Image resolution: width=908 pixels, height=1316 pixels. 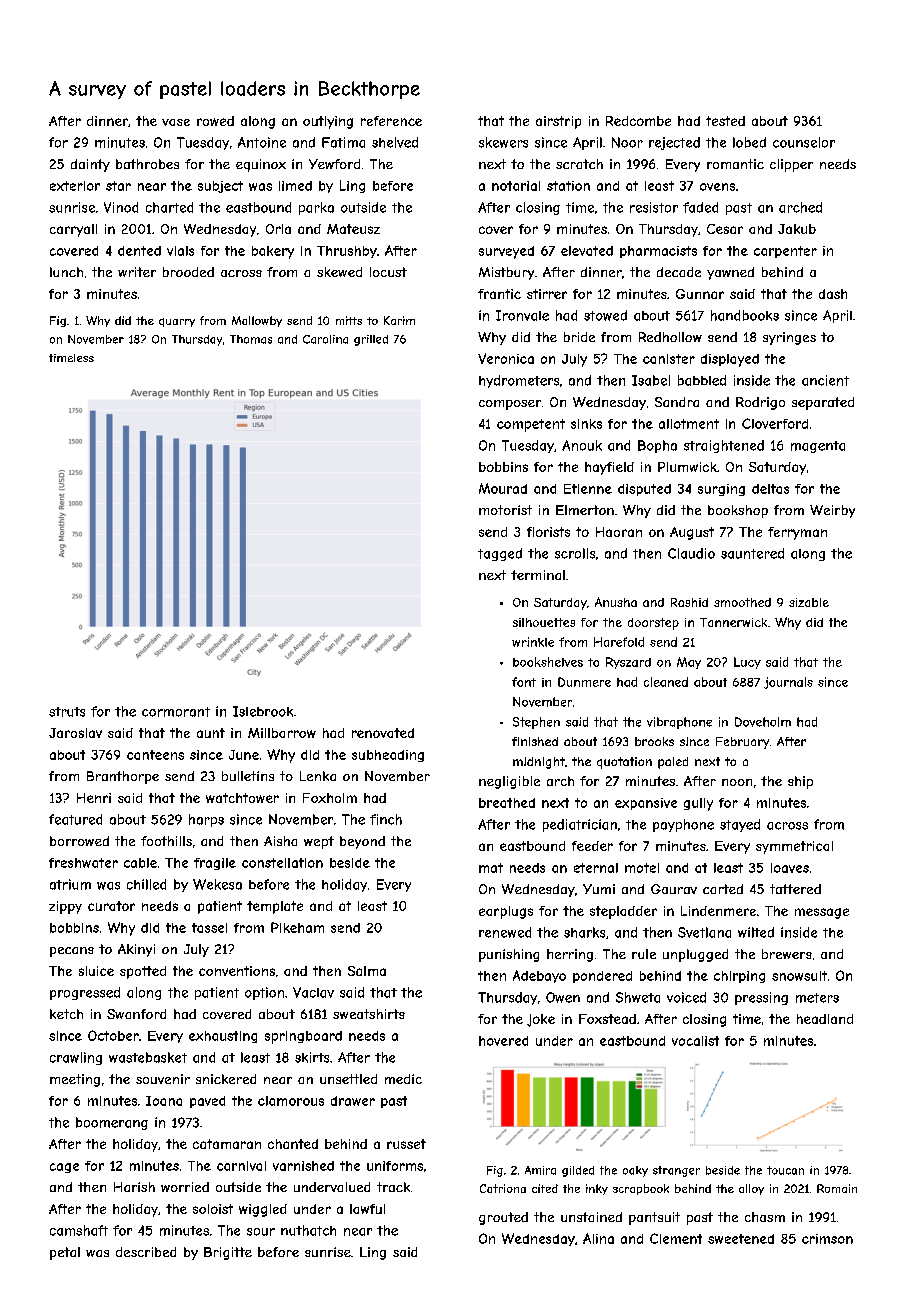 What do you see at coordinates (749, 142) in the screenshot?
I see `lobed` at bounding box center [749, 142].
